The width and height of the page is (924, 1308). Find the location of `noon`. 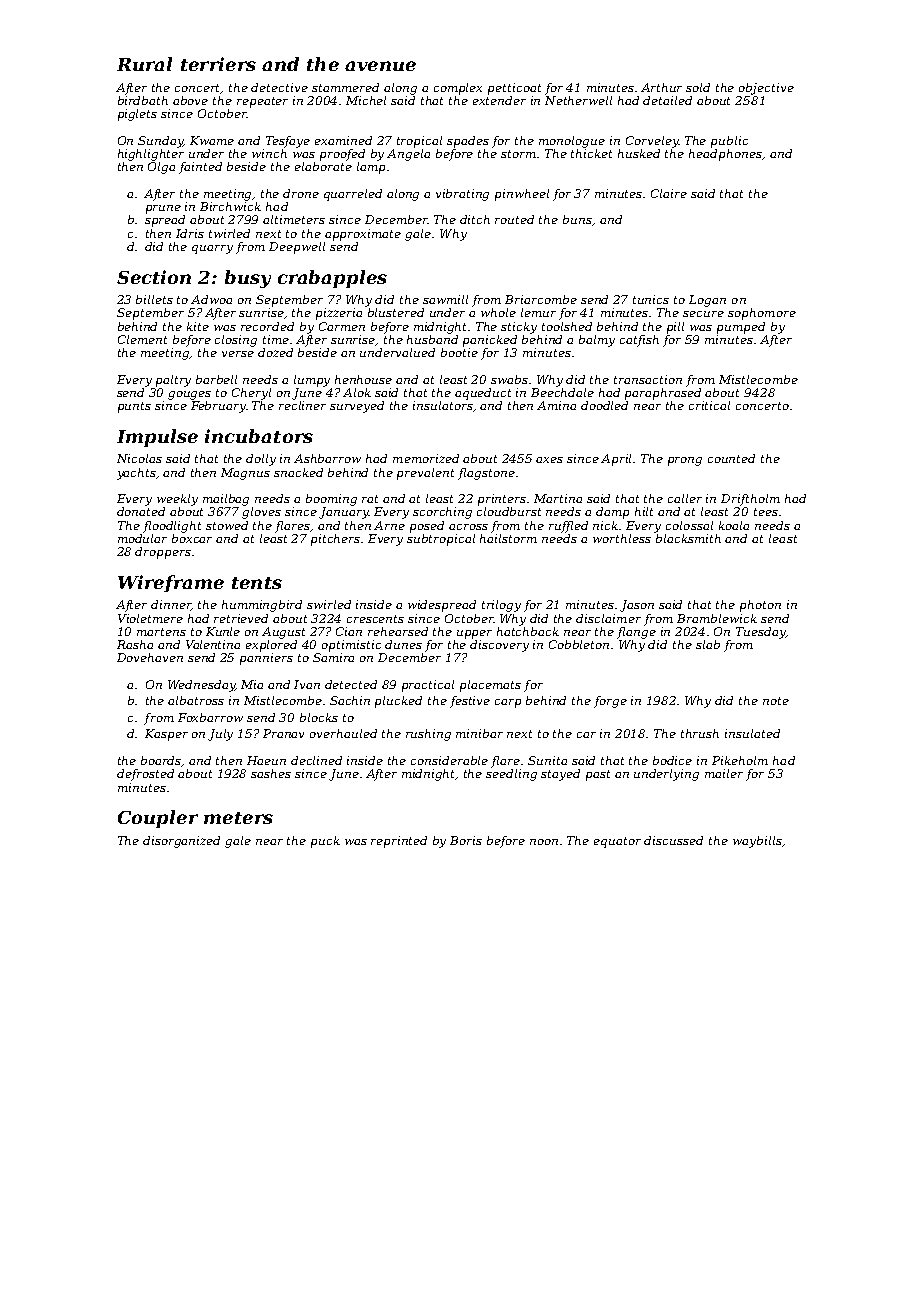

noon is located at coordinates (544, 842).
